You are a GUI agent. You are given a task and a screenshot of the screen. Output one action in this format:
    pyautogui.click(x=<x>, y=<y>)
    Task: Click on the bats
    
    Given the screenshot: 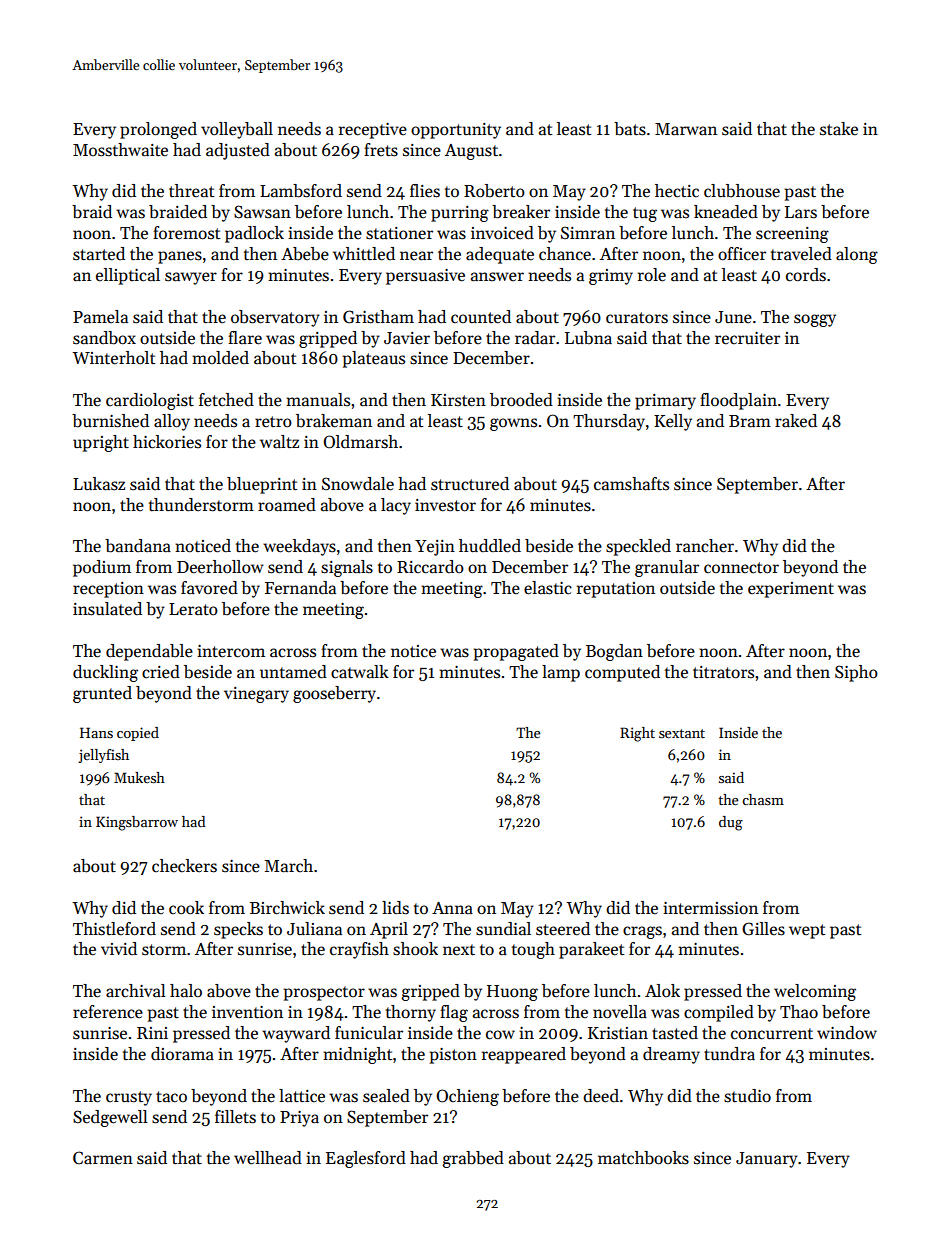 What is the action you would take?
    pyautogui.click(x=630, y=129)
